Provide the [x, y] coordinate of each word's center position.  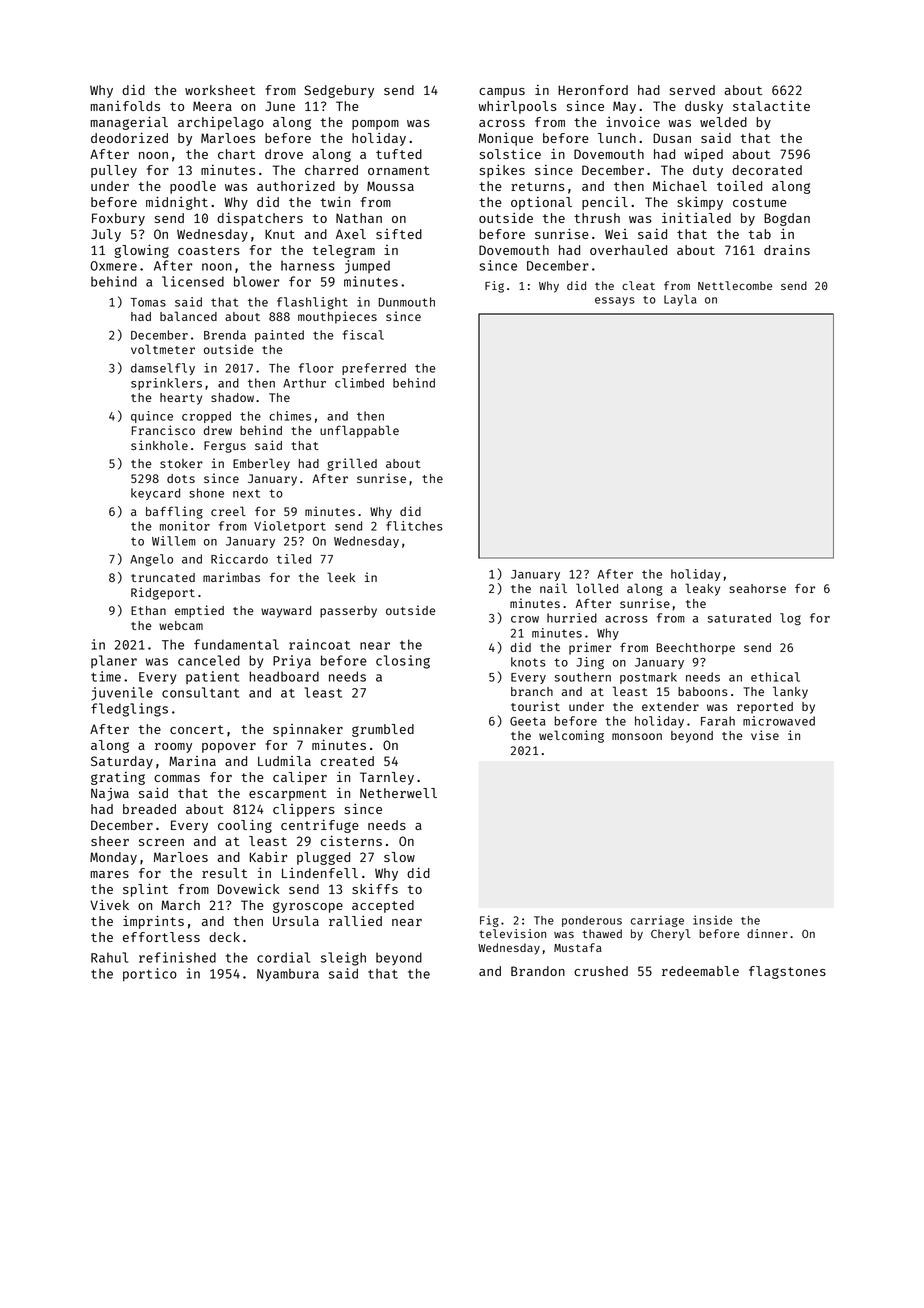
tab [759, 234]
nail [553, 588]
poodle [193, 187]
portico [150, 974]
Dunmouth [406, 302]
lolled [597, 588]
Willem [174, 541]
